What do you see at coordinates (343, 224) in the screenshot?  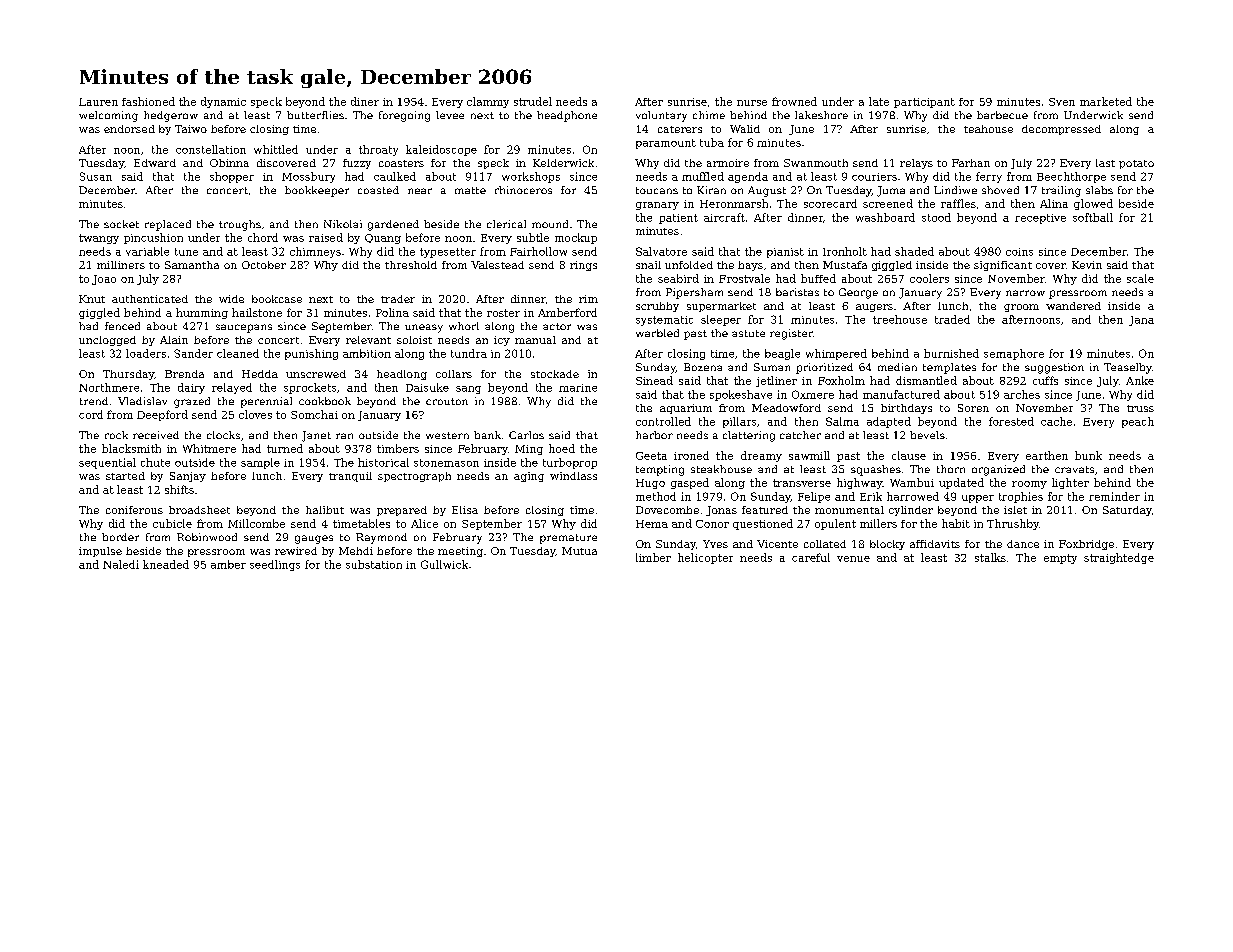 I see `Nikolai` at bounding box center [343, 224].
